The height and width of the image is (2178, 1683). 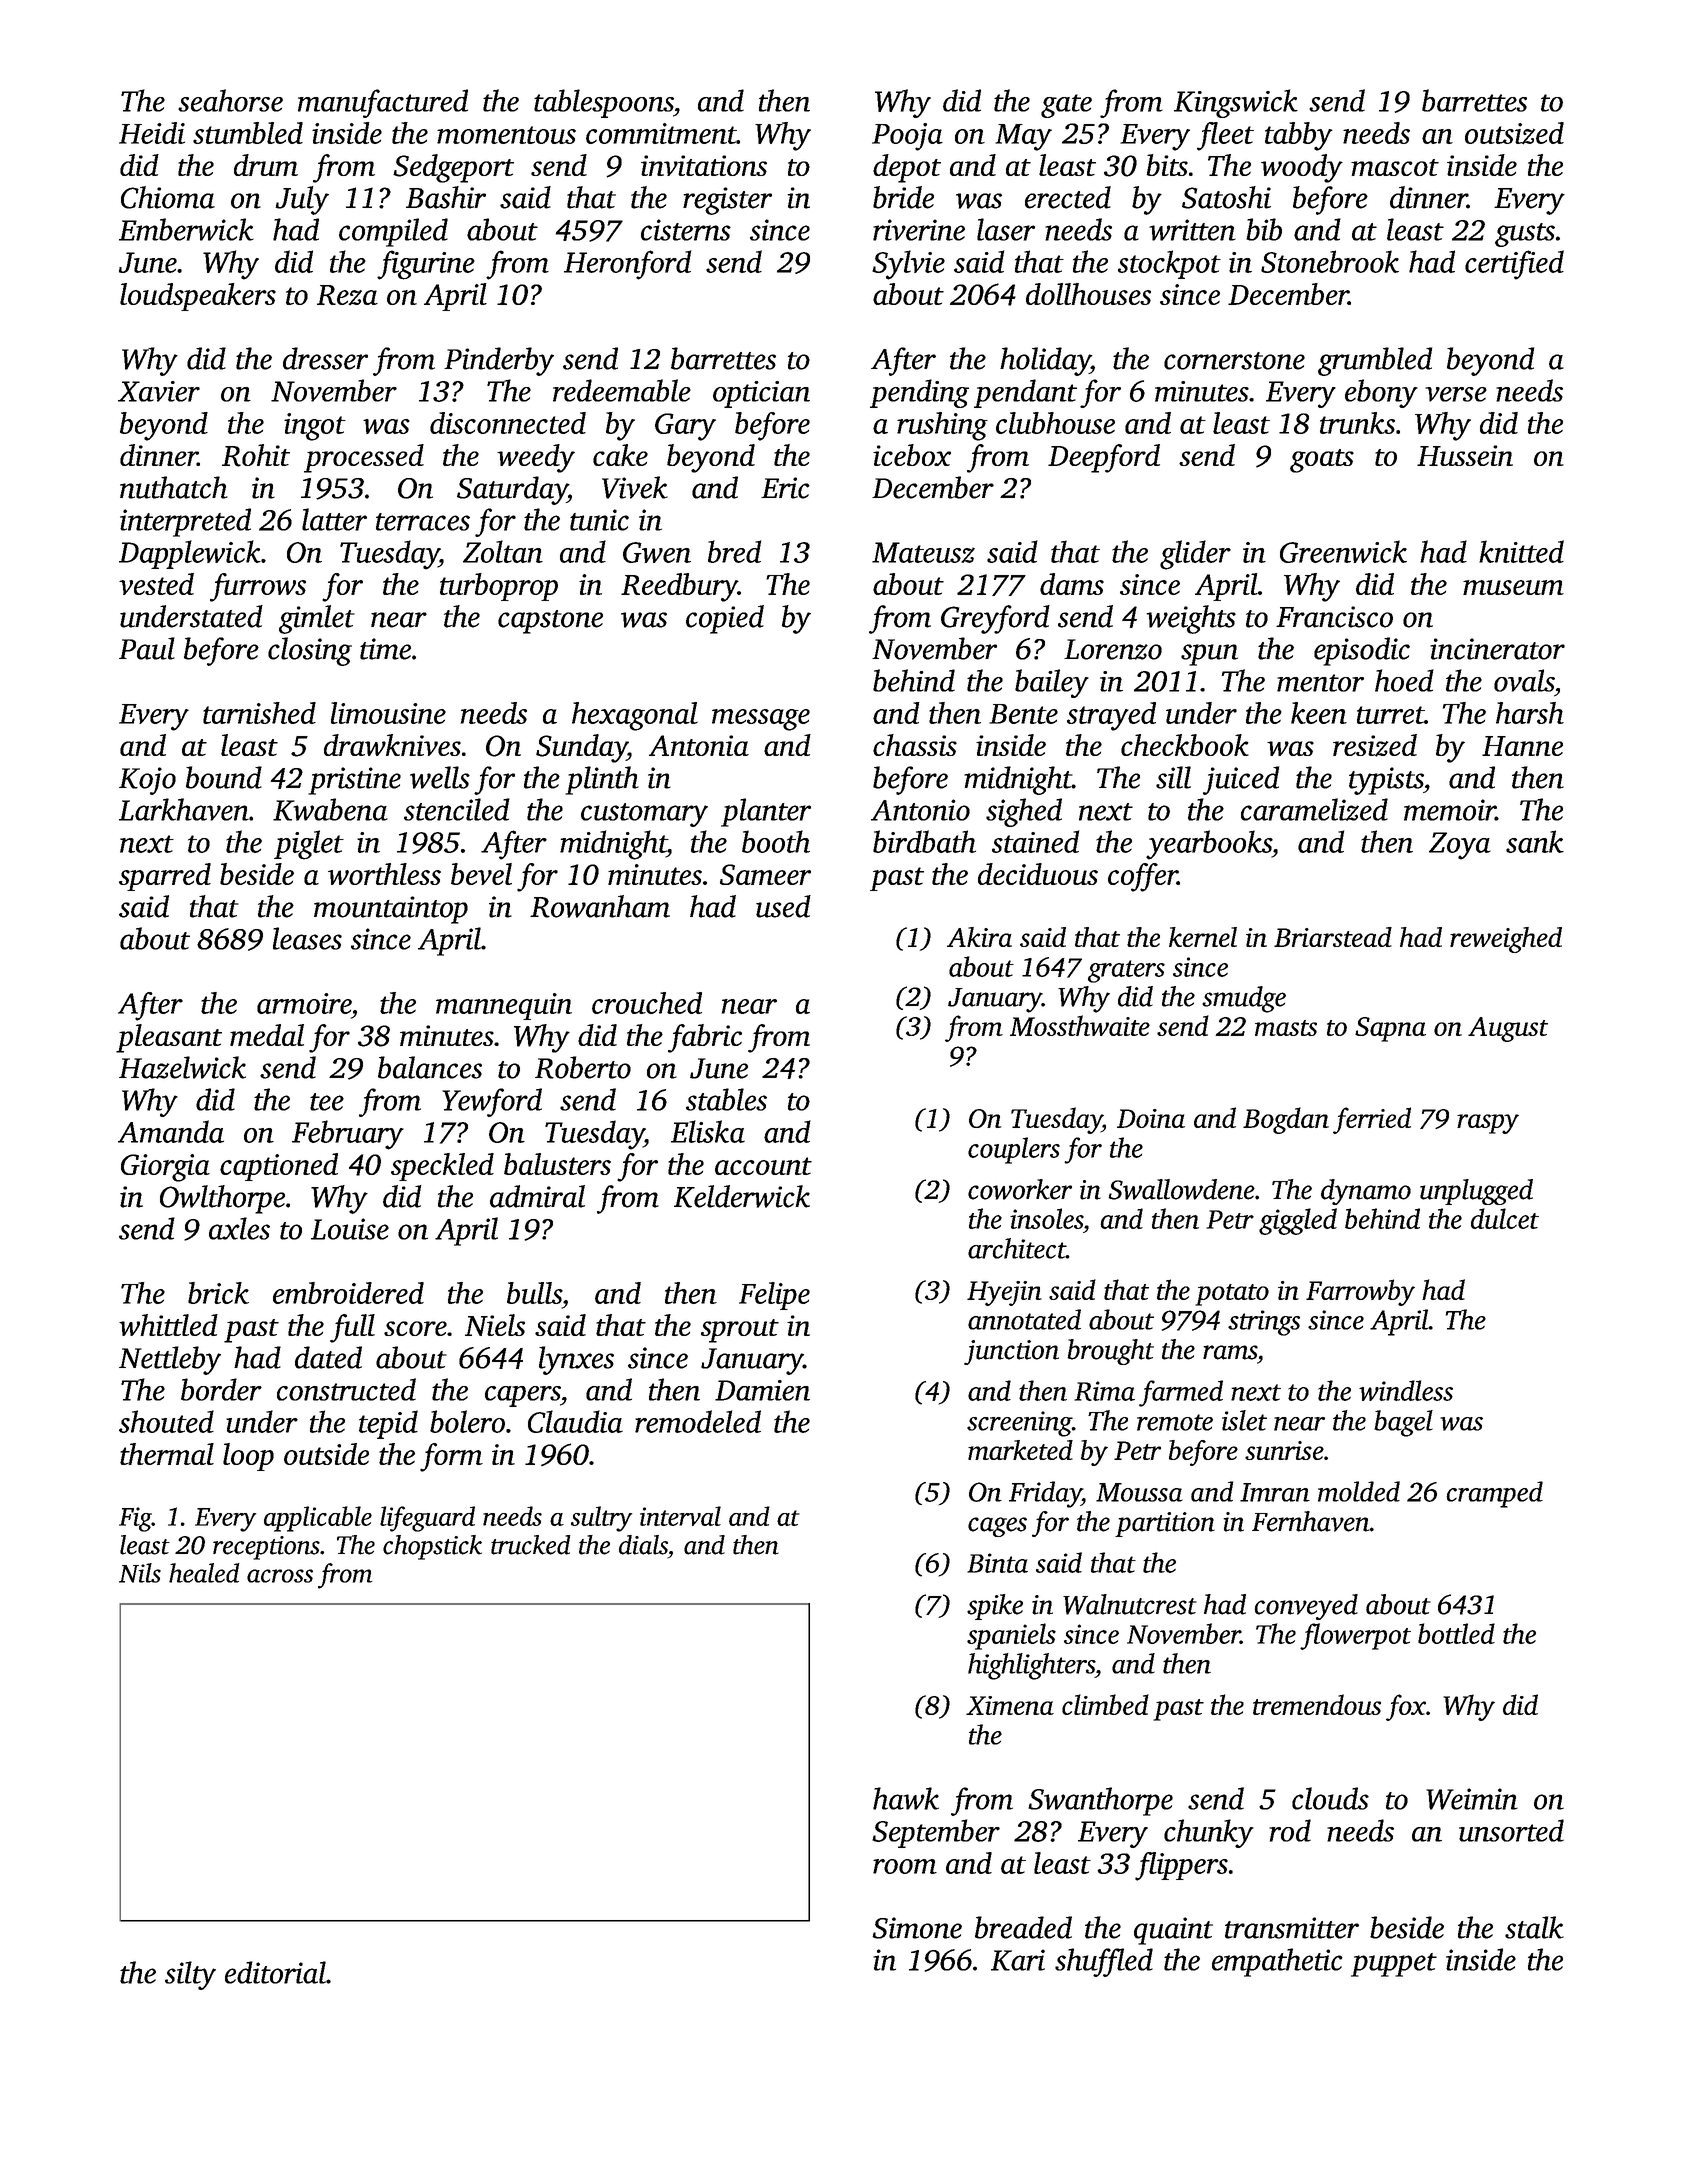 I want to click on certified, so click(x=1514, y=265).
